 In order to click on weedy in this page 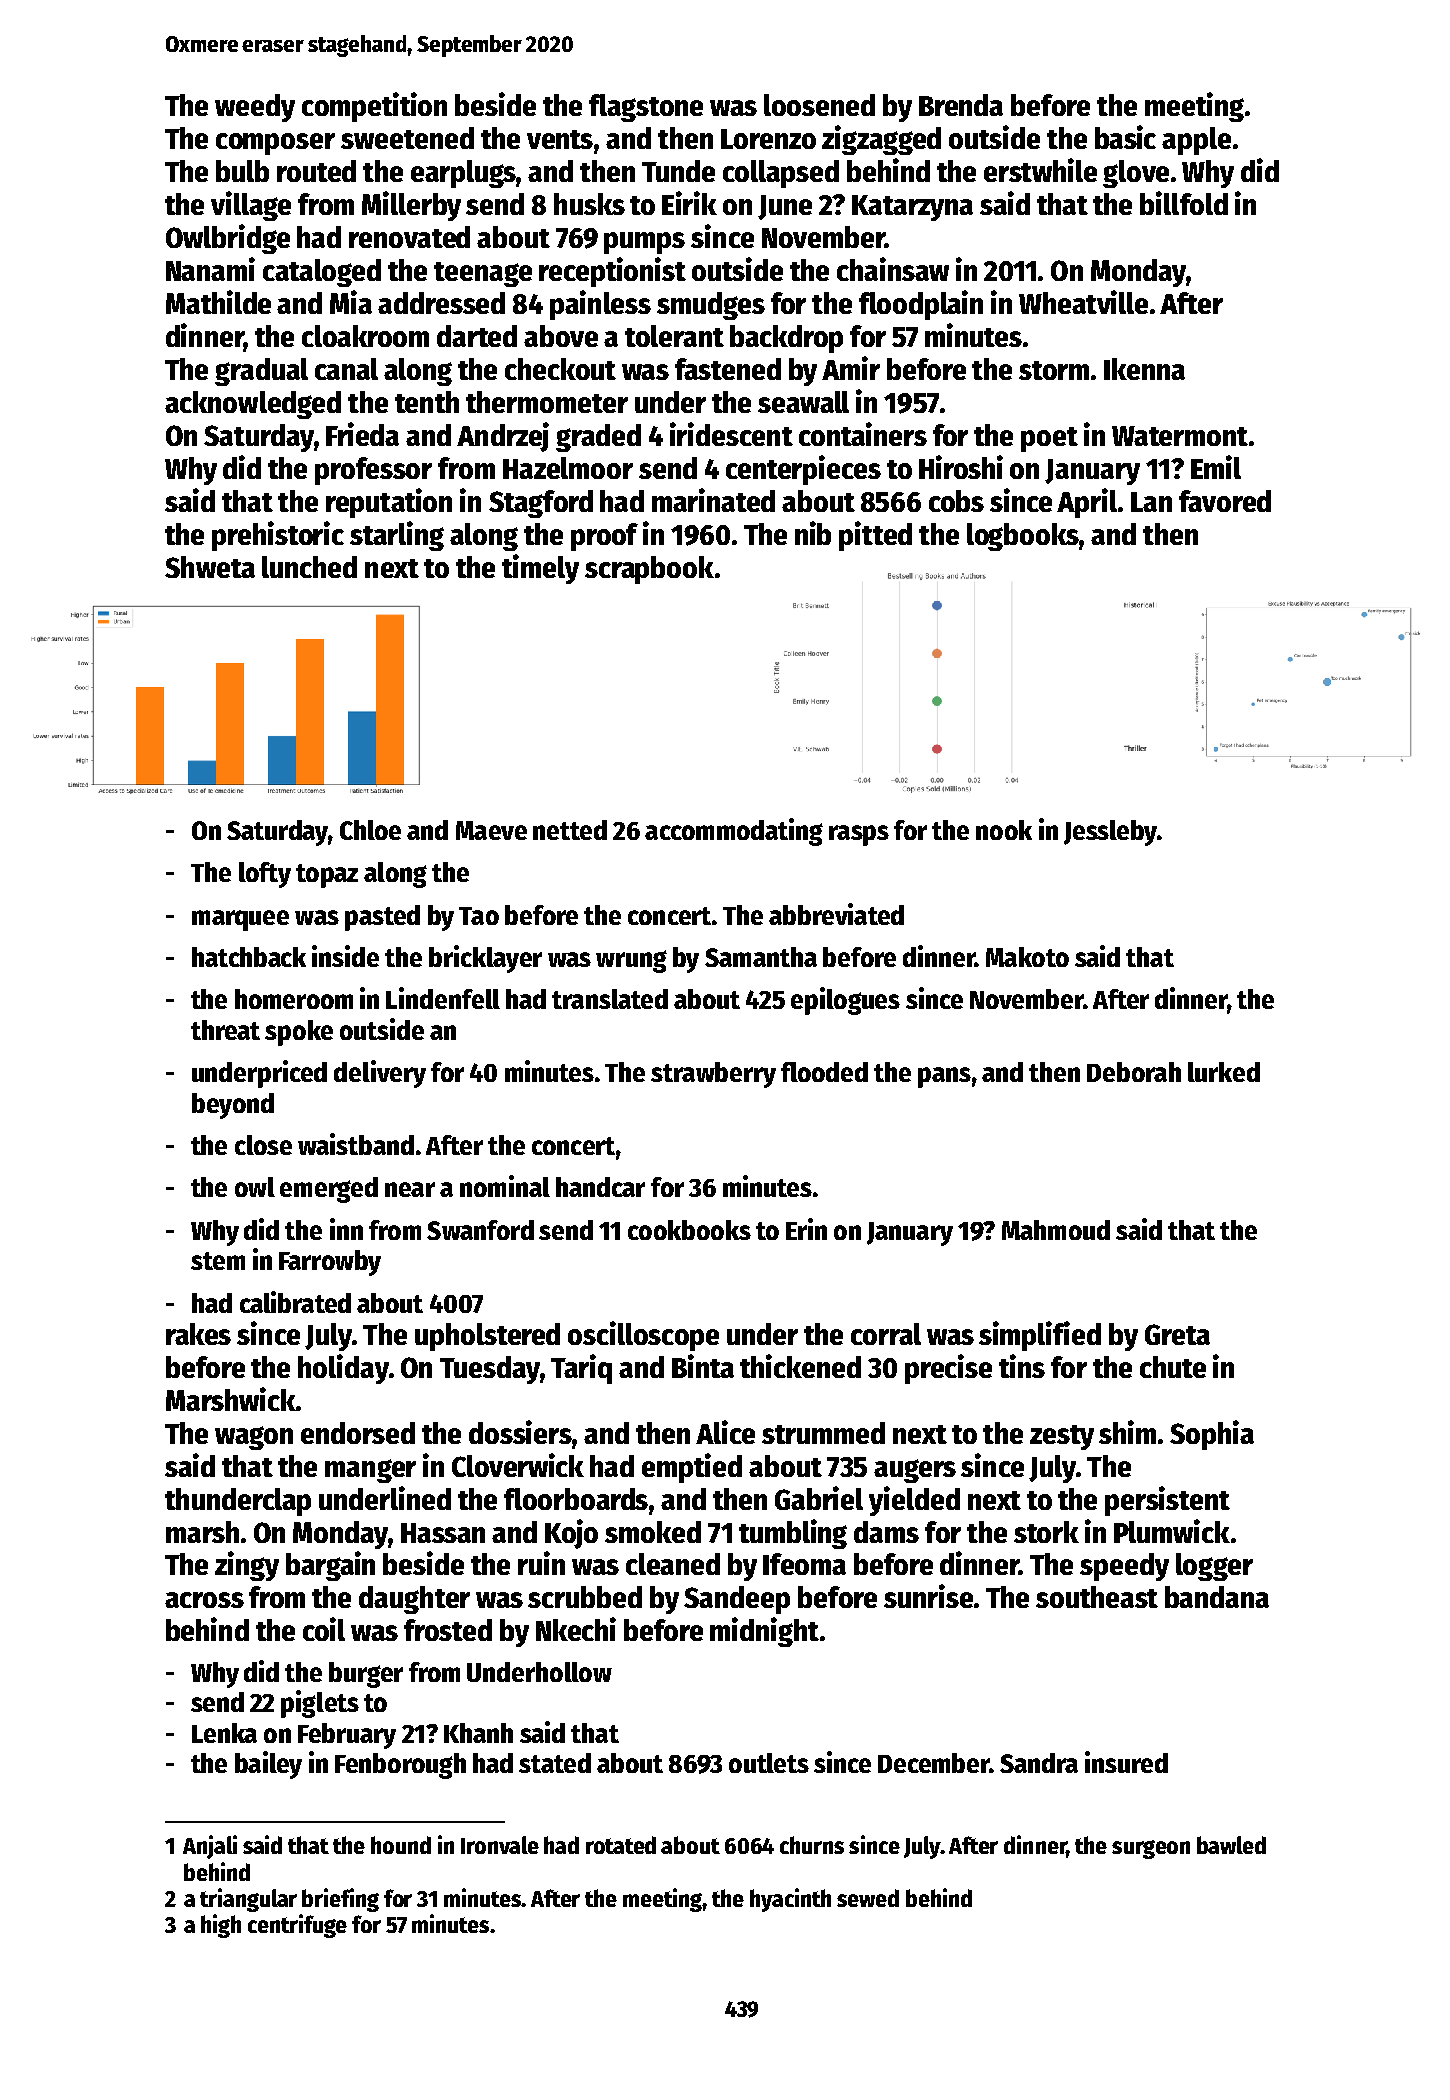, I will do `click(255, 108)`.
